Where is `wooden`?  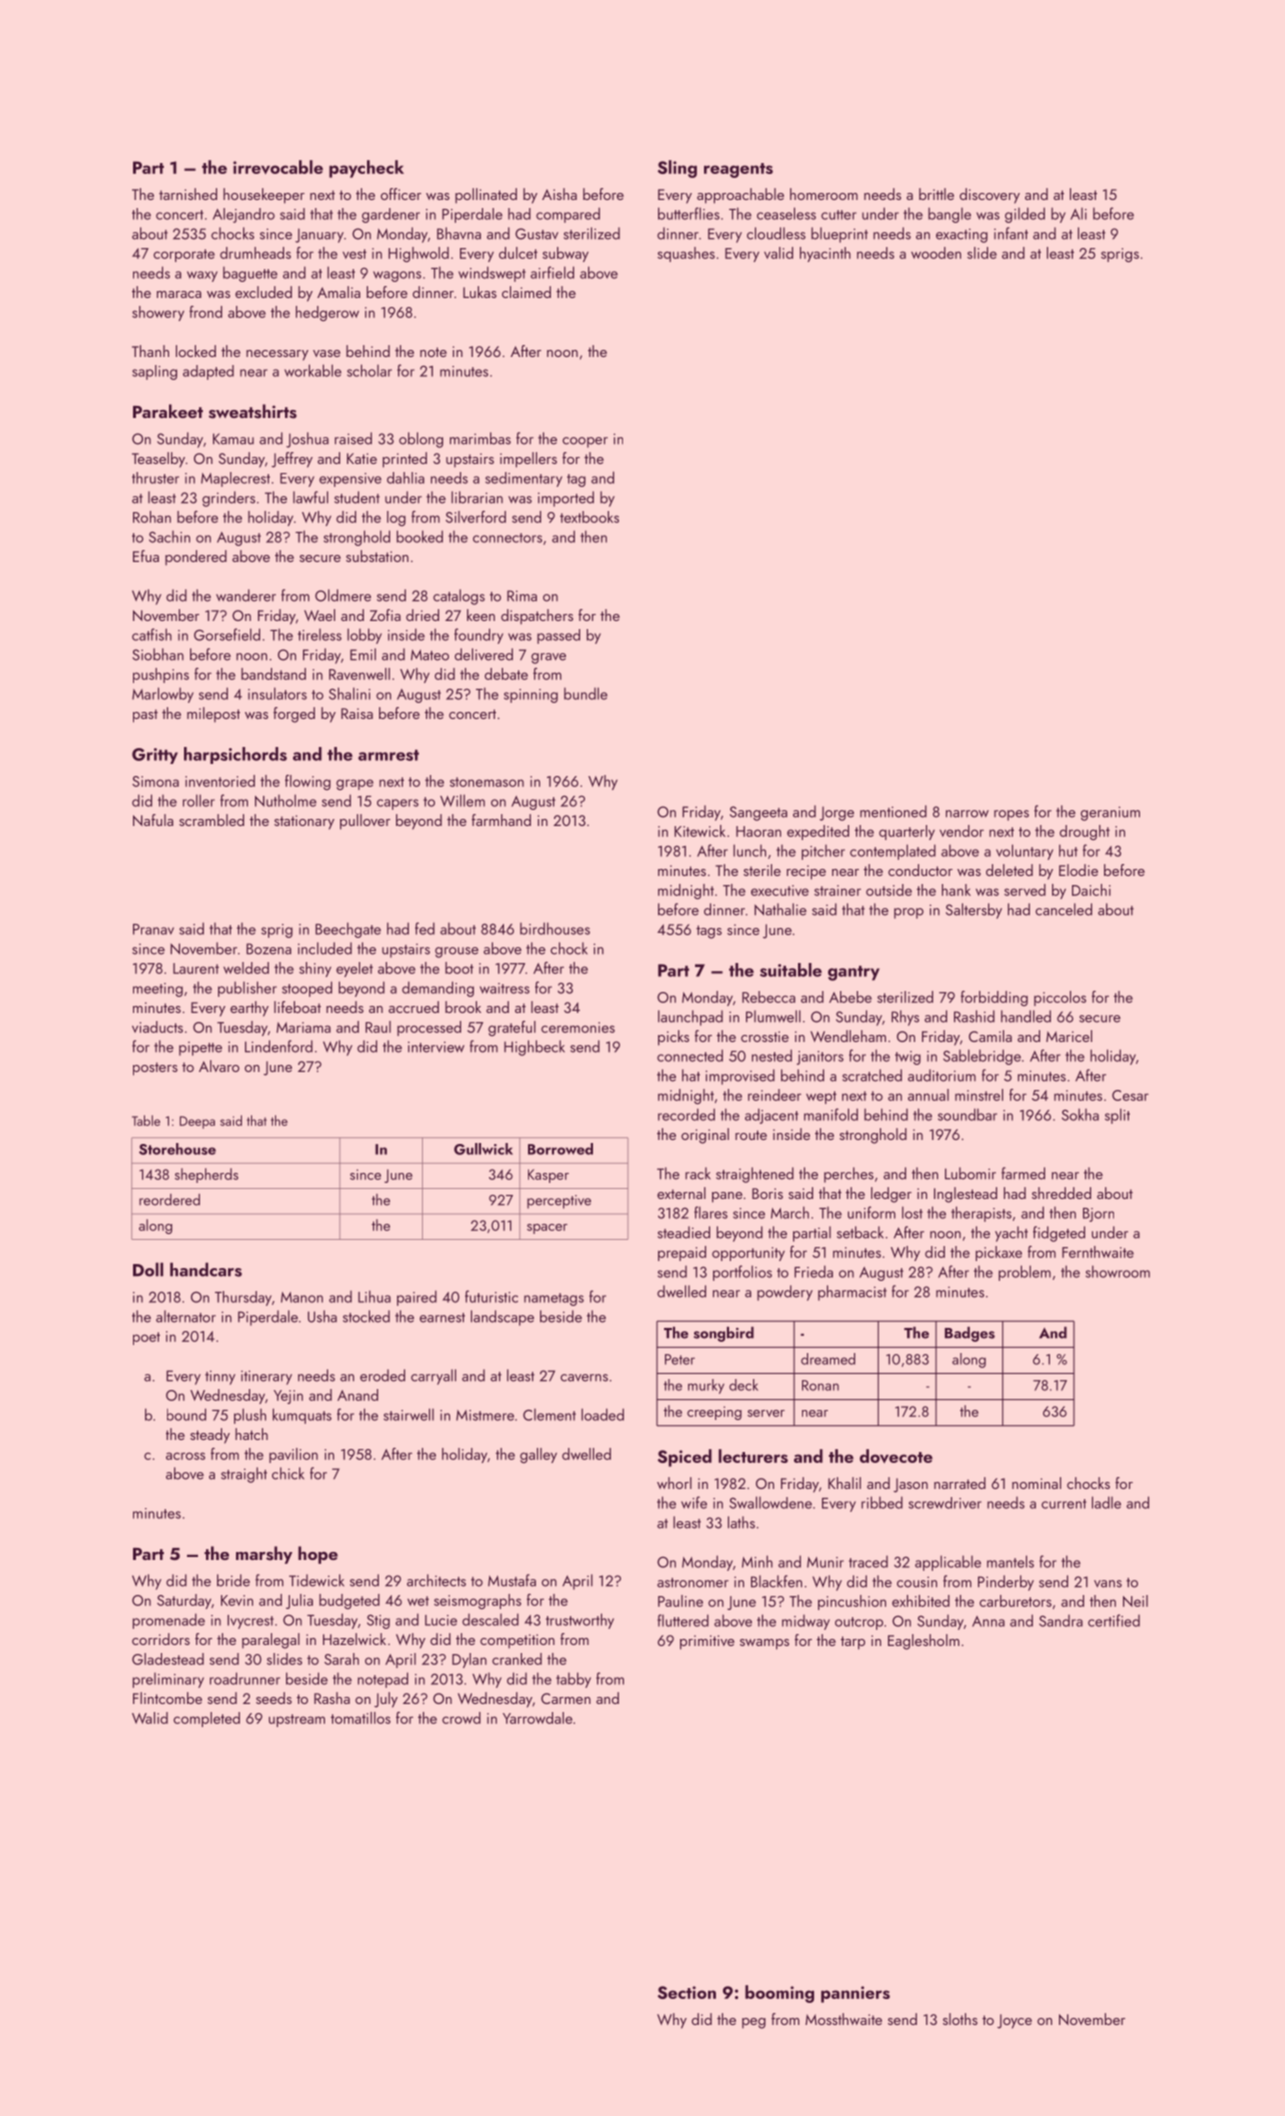
wooden is located at coordinates (936, 253).
